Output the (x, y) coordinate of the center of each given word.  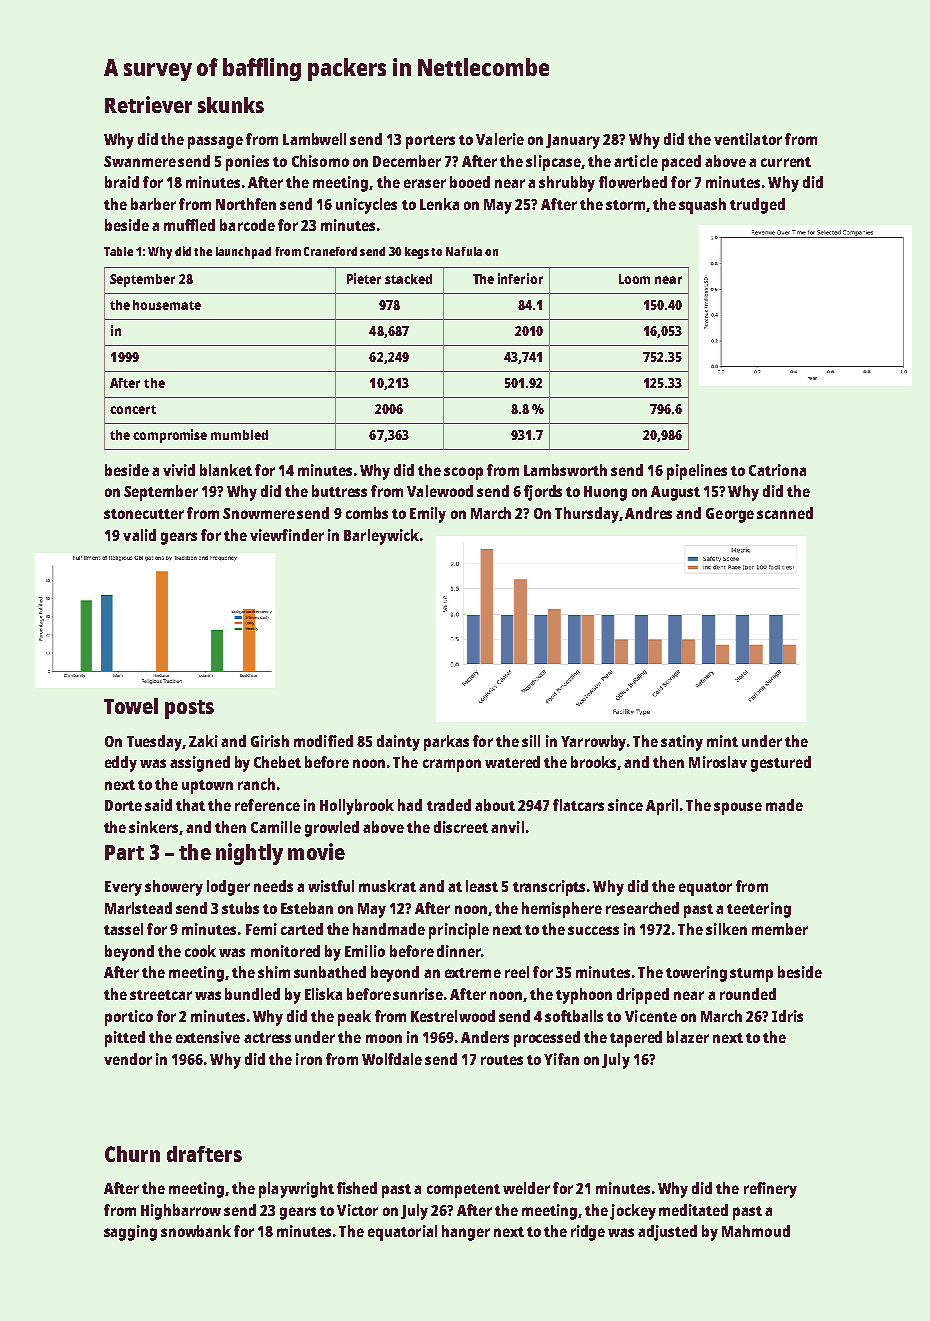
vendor (128, 1059)
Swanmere (140, 161)
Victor (357, 1210)
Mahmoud (756, 1231)
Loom (634, 279)
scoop (463, 473)
